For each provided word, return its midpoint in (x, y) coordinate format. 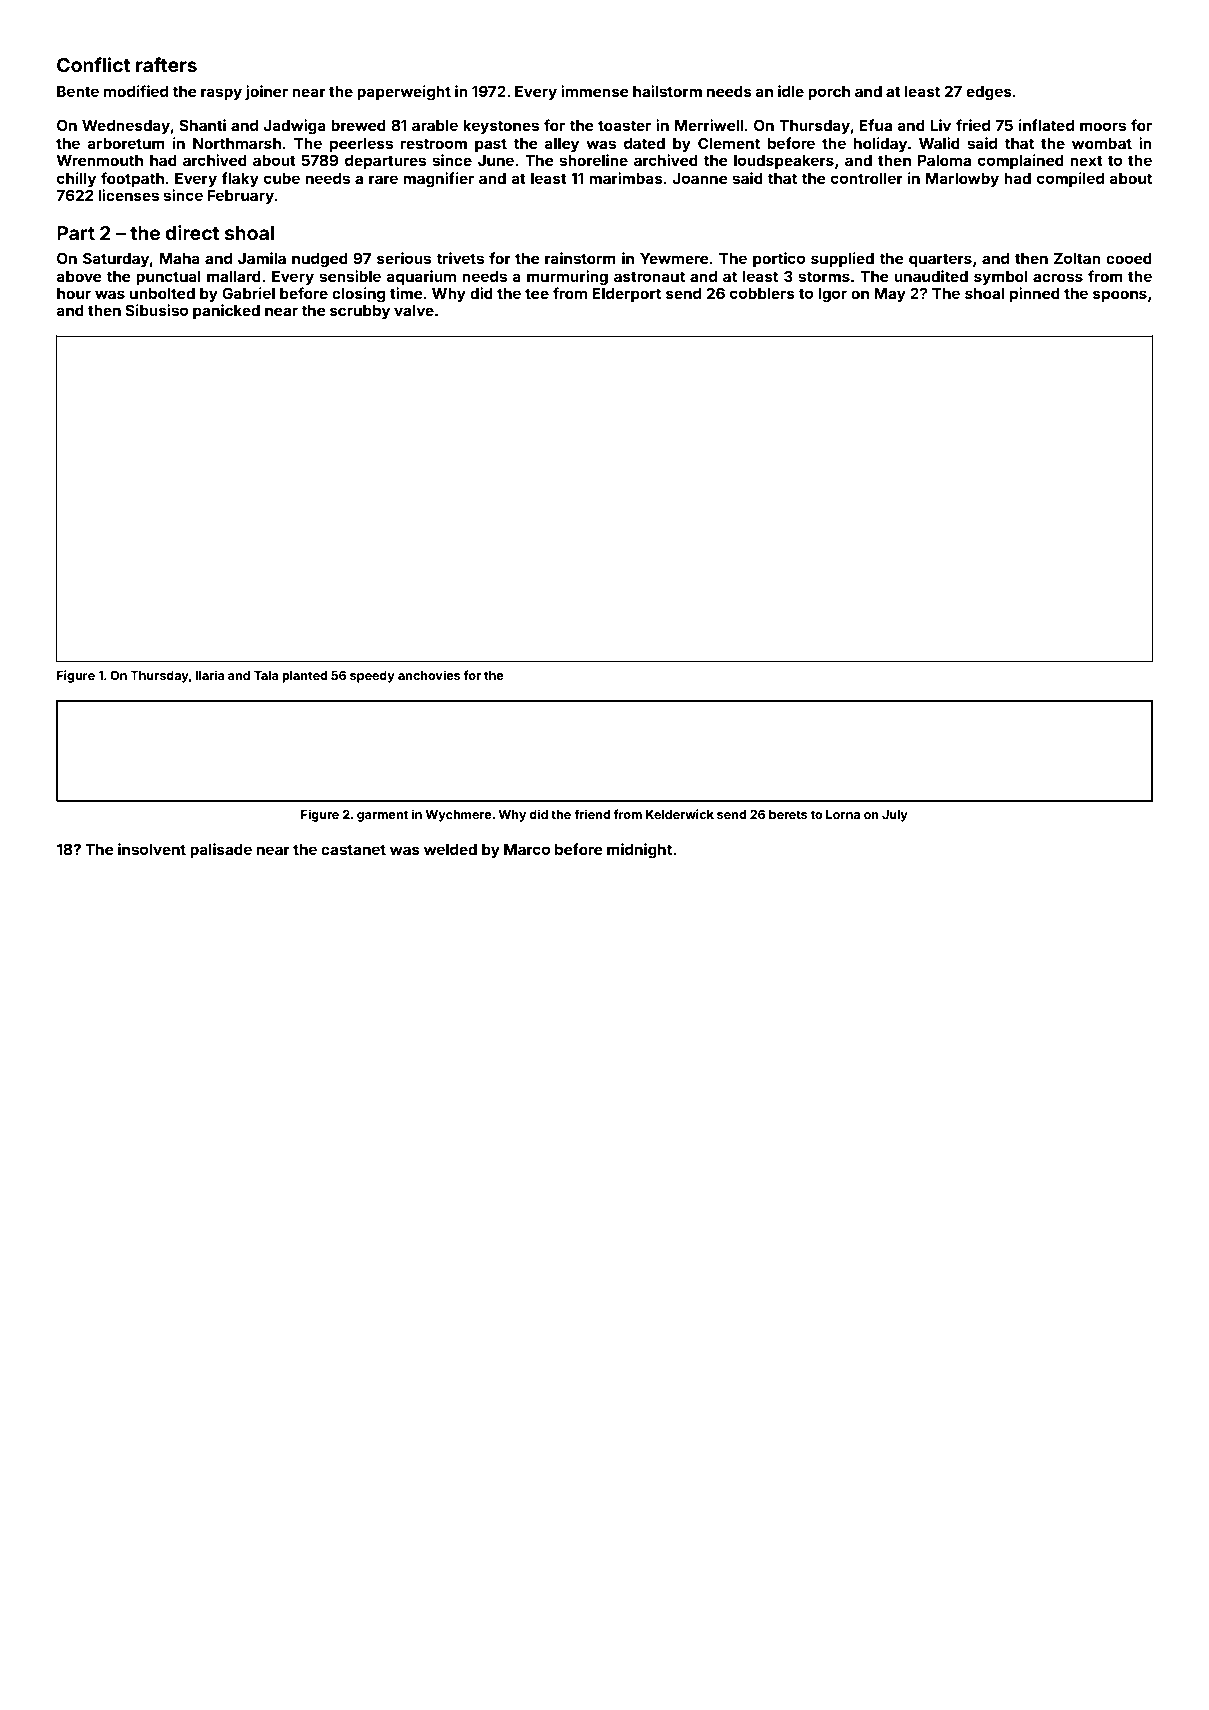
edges (989, 93)
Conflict (94, 64)
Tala (266, 675)
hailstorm (667, 91)
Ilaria (209, 675)
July (895, 816)
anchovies (429, 675)
